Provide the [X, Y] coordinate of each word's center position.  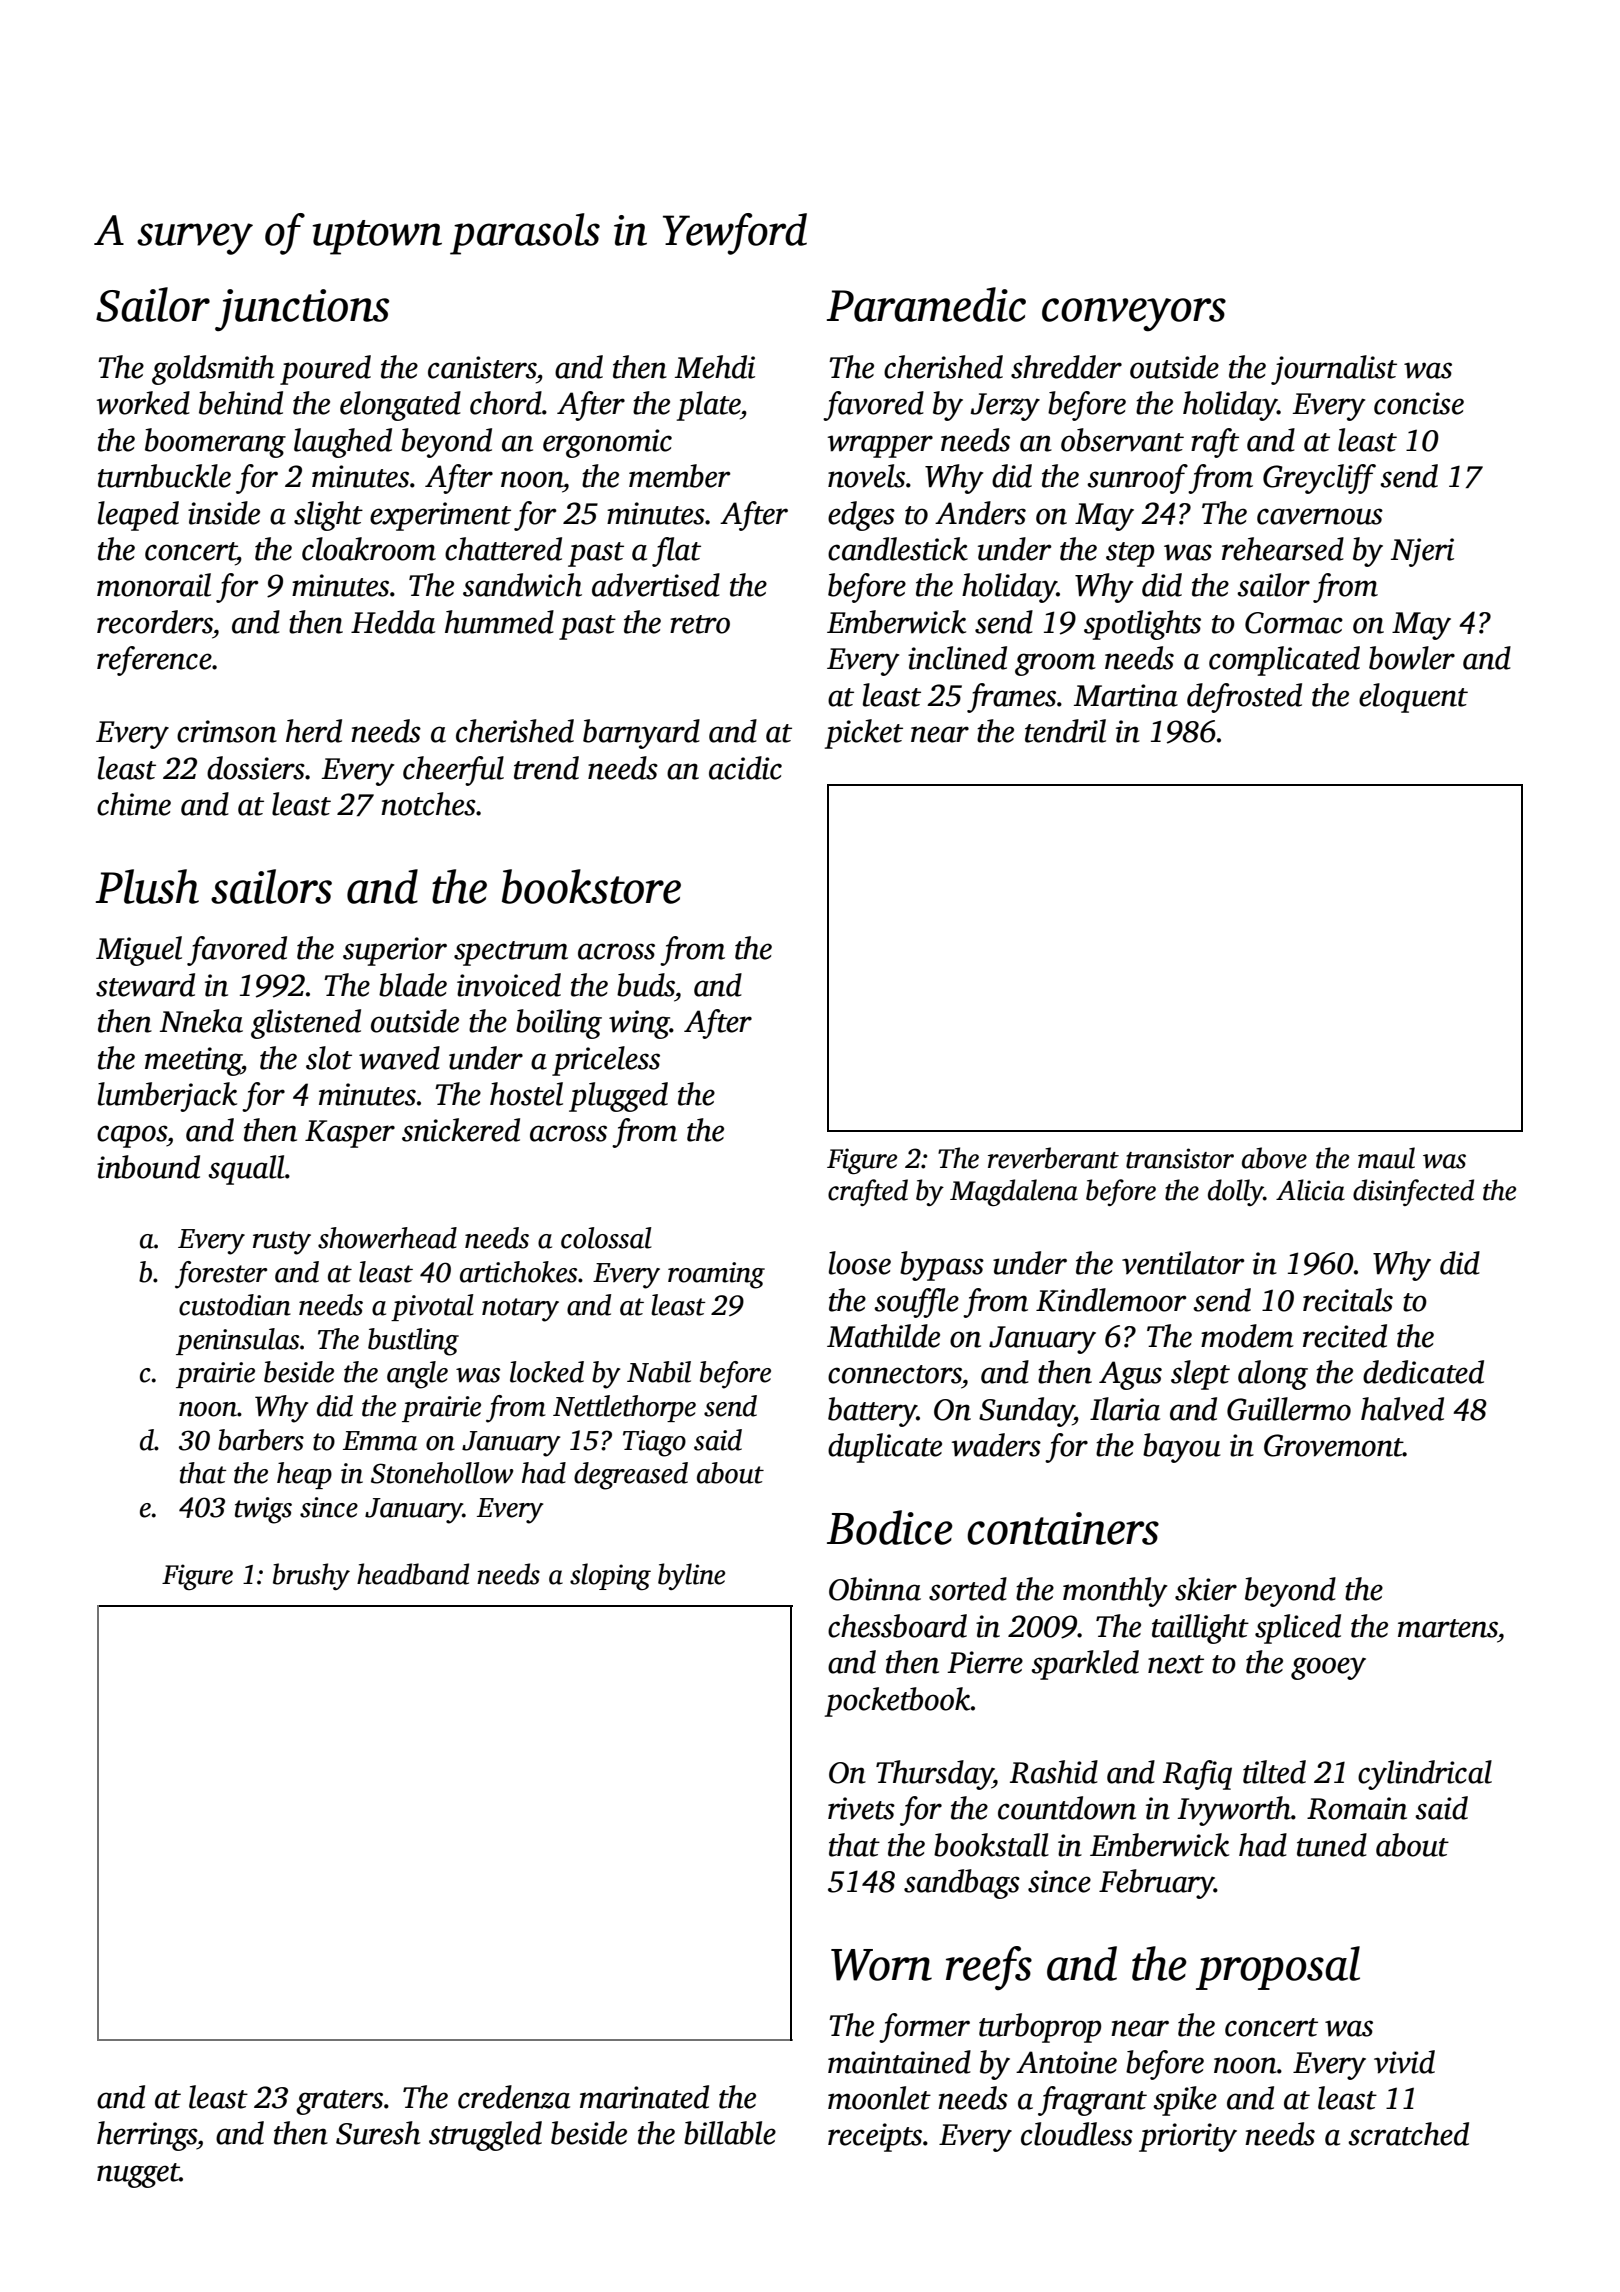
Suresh [378, 2133]
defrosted [1244, 698]
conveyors [1134, 315]
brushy [311, 1576]
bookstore [591, 886]
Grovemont [1333, 1445]
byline [691, 1576]
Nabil [659, 1372]
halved [1402, 1409]
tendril [1065, 731]
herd [314, 731]
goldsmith [213, 370]
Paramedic [926, 304]
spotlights [1142, 625]
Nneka [201, 1021]
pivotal [432, 1307]
